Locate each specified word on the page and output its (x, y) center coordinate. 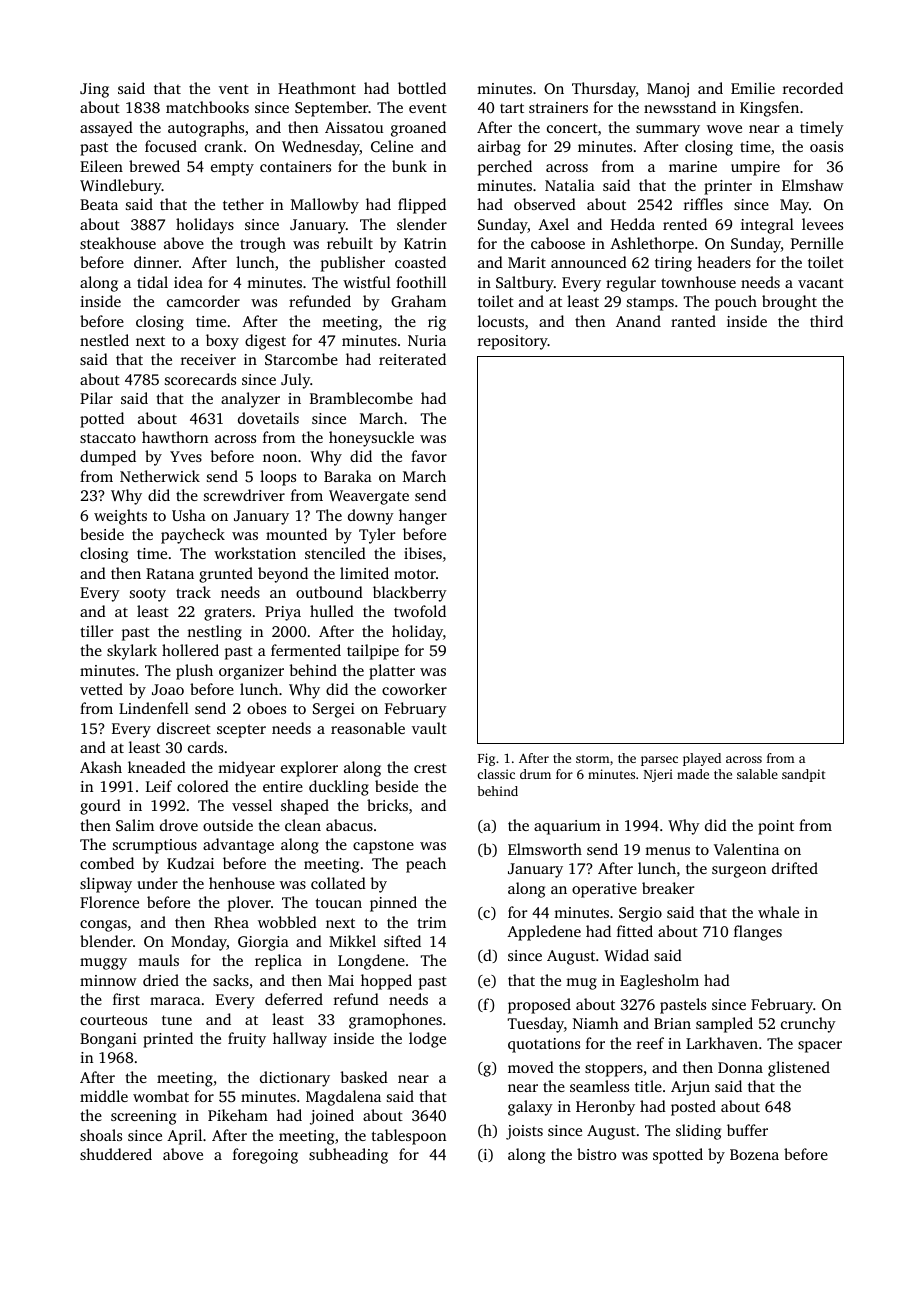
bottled (422, 88)
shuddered (116, 1154)
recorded (813, 88)
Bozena (754, 1154)
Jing (94, 90)
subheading (348, 1156)
